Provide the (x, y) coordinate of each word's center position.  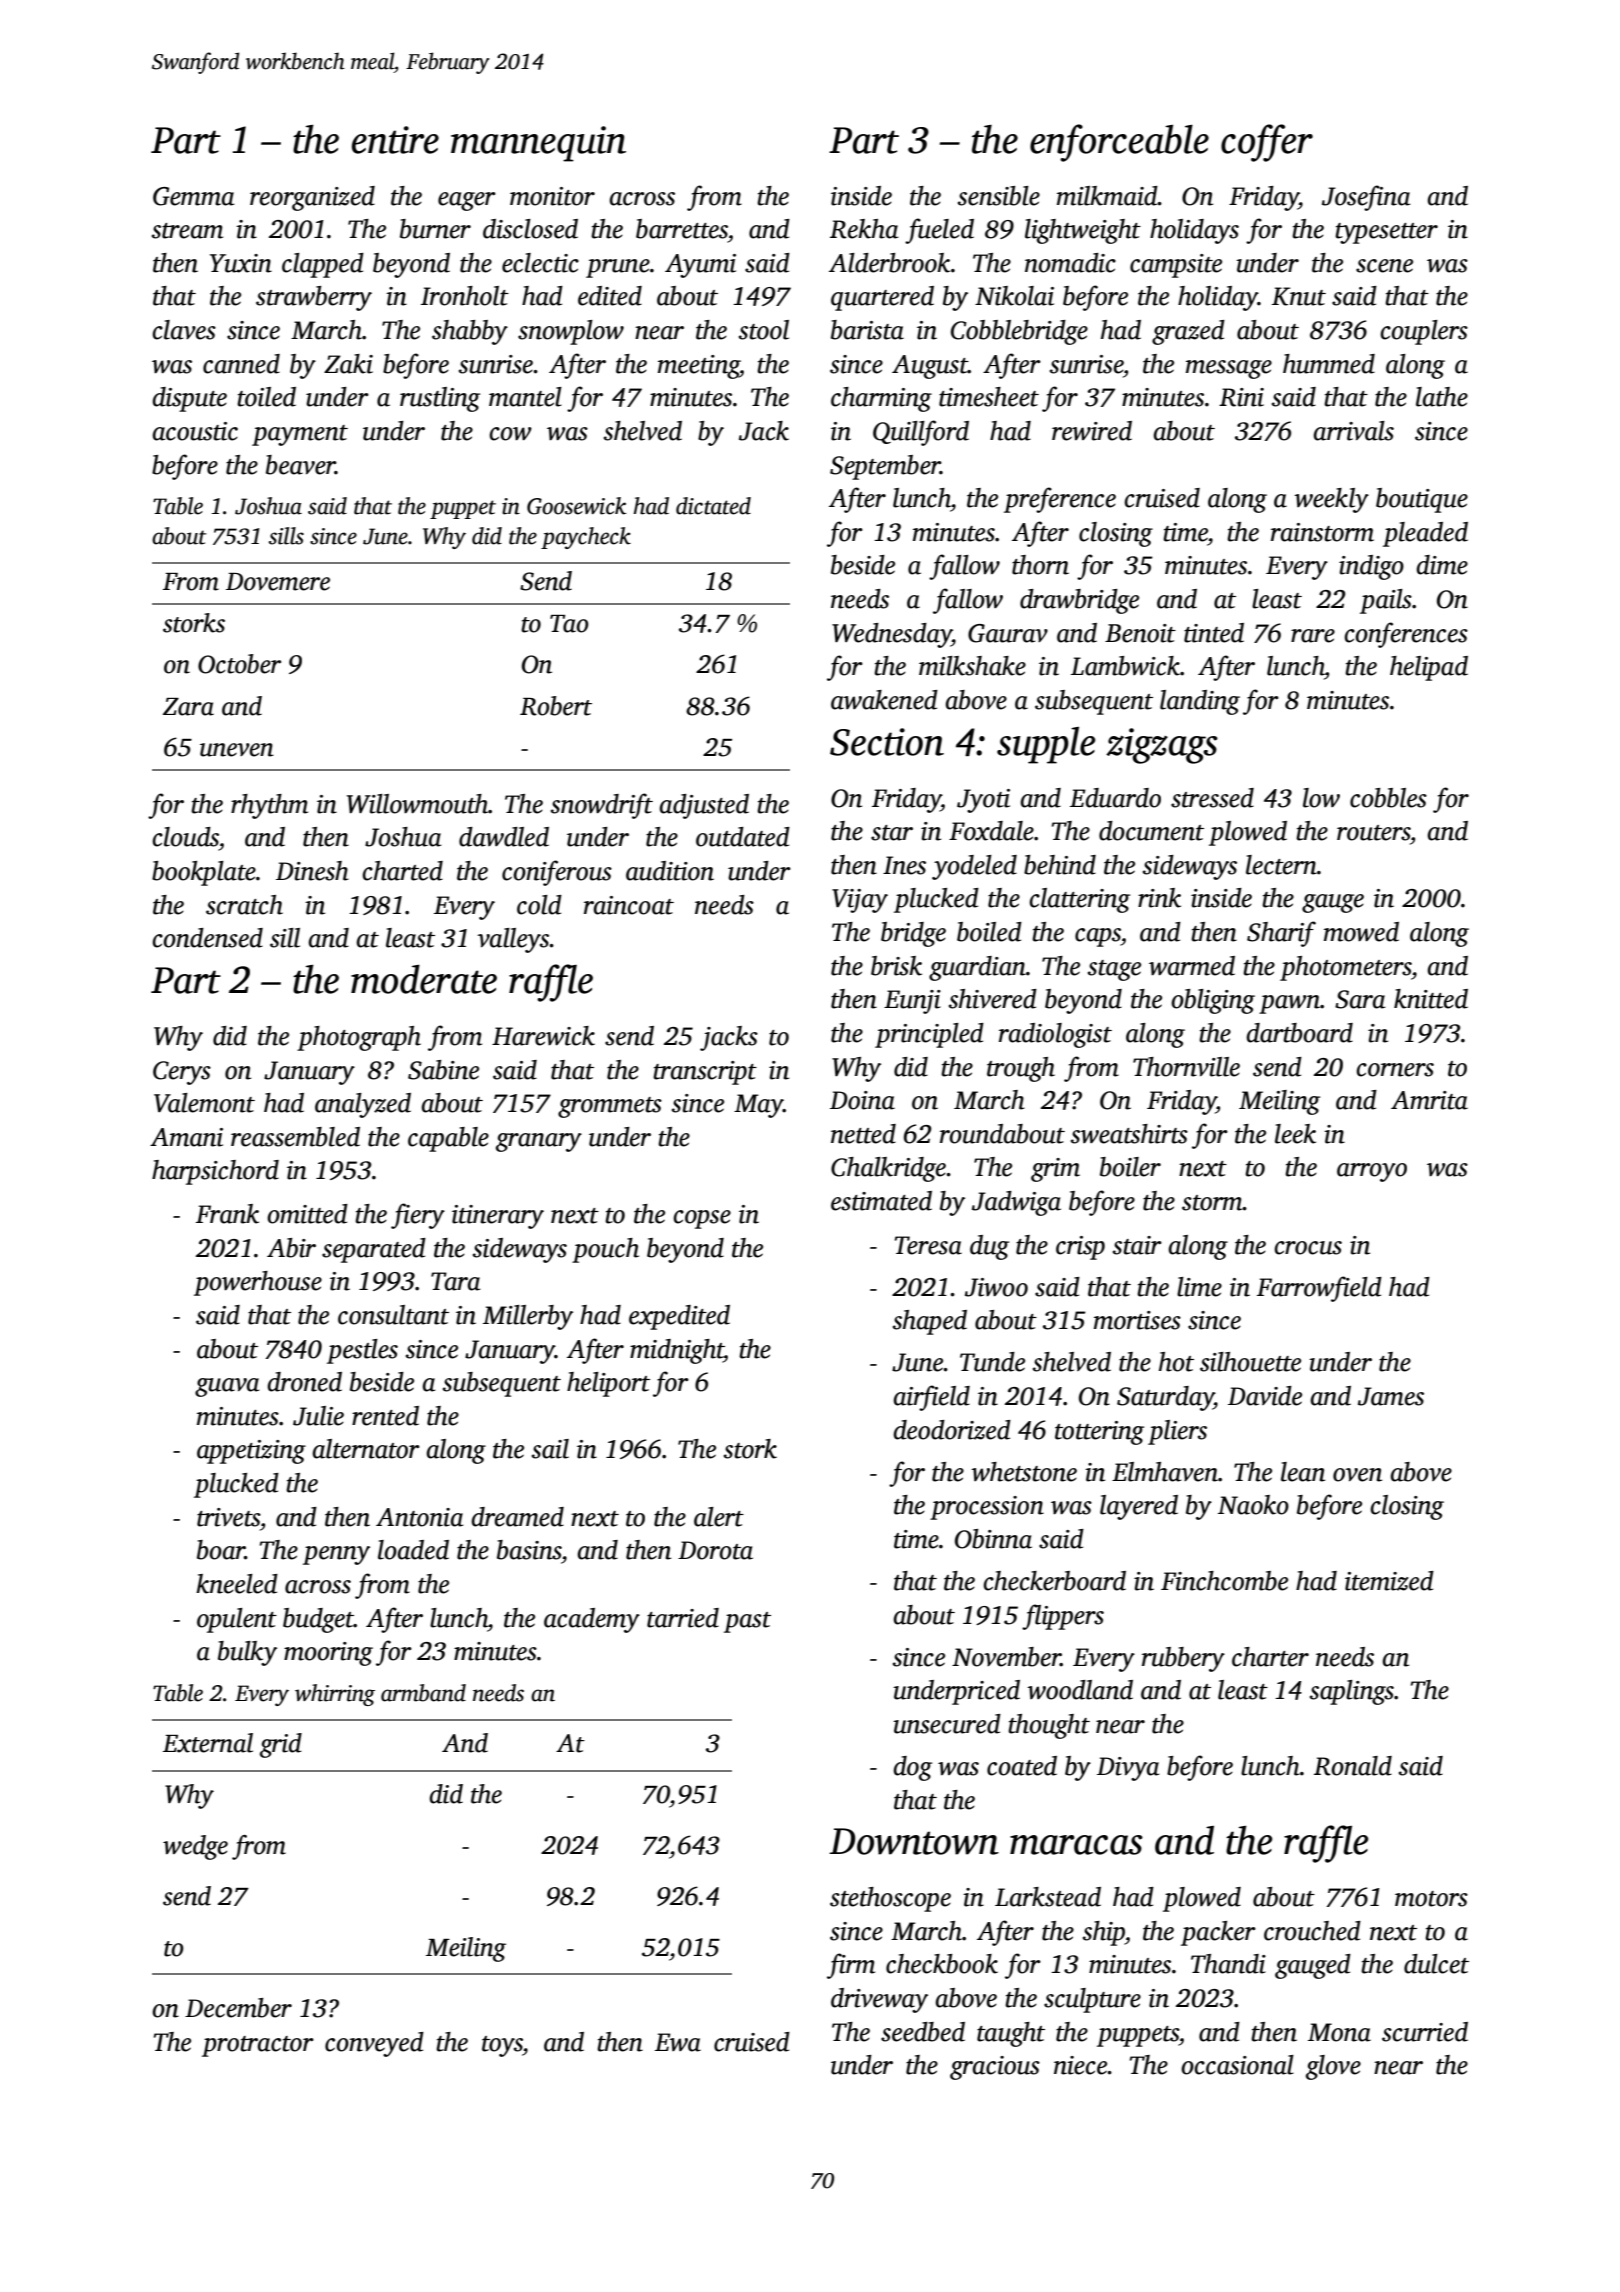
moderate (424, 979)
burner (435, 229)
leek (1295, 1134)
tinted (1214, 633)
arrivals (1353, 431)
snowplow (571, 332)
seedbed (923, 2032)
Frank (227, 1214)
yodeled (974, 867)
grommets (610, 1107)
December (238, 2008)
